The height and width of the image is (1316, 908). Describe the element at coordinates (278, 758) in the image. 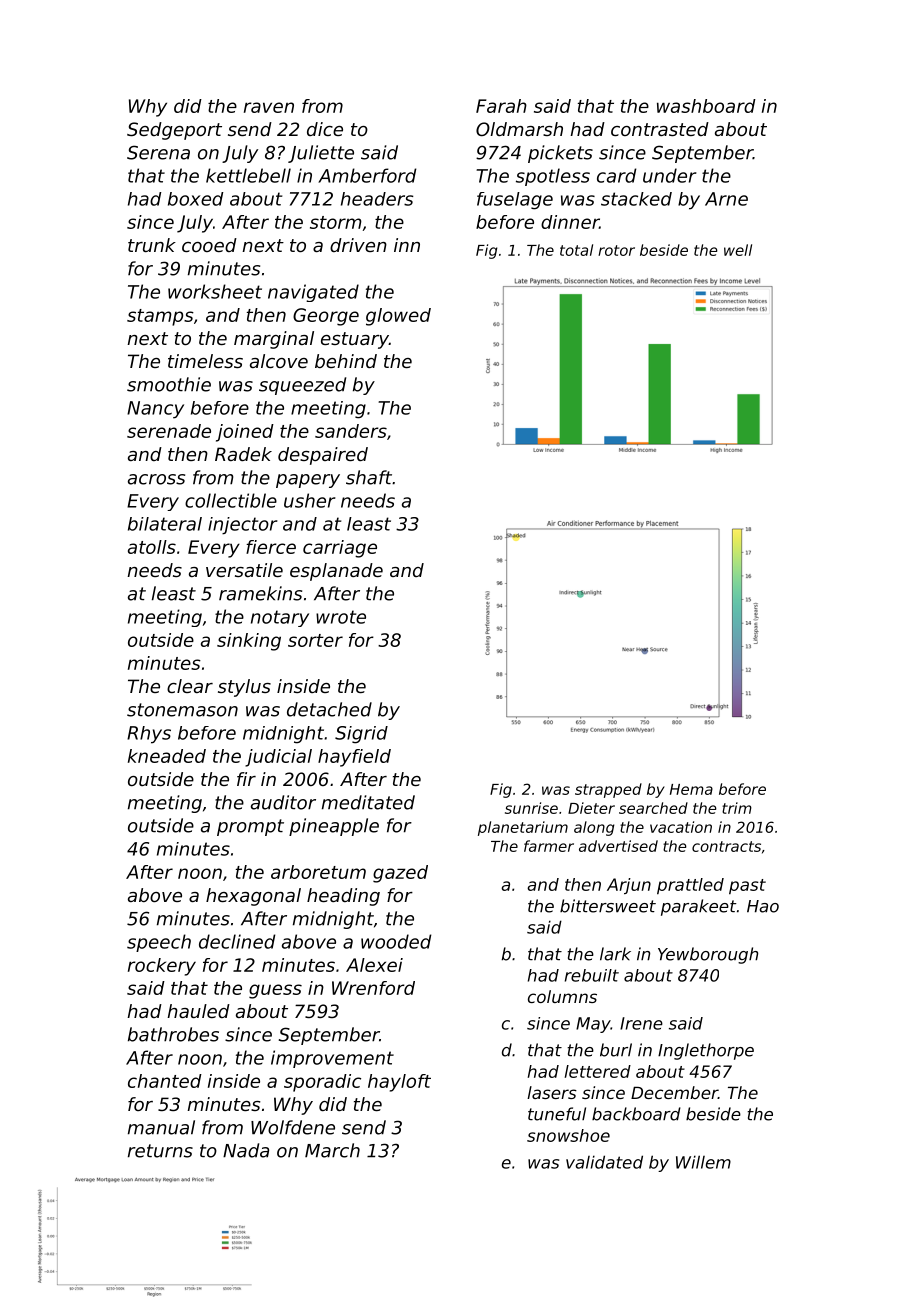

I see `judicial` at that location.
